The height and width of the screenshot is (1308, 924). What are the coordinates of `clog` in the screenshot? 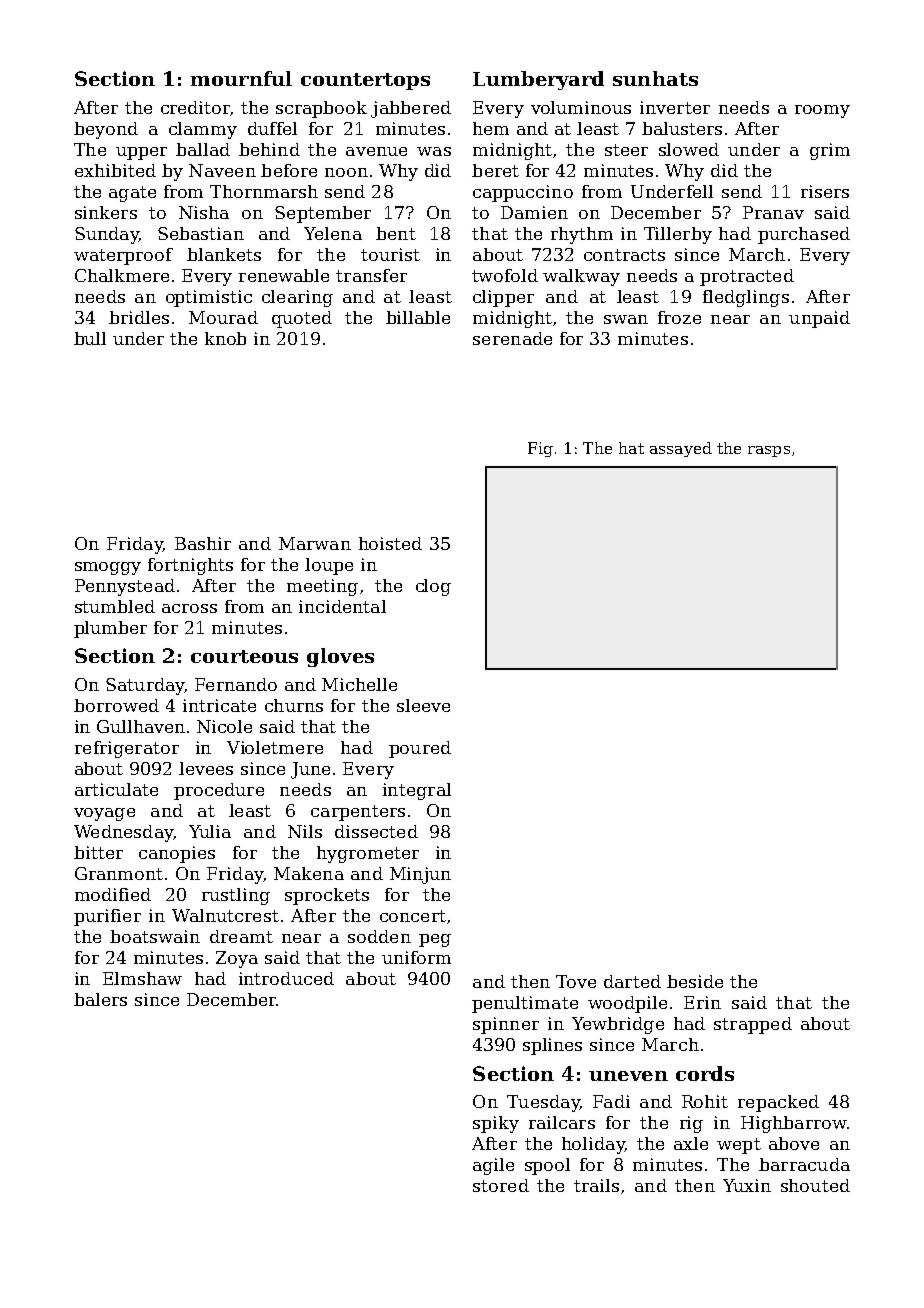 It's located at (433, 587).
